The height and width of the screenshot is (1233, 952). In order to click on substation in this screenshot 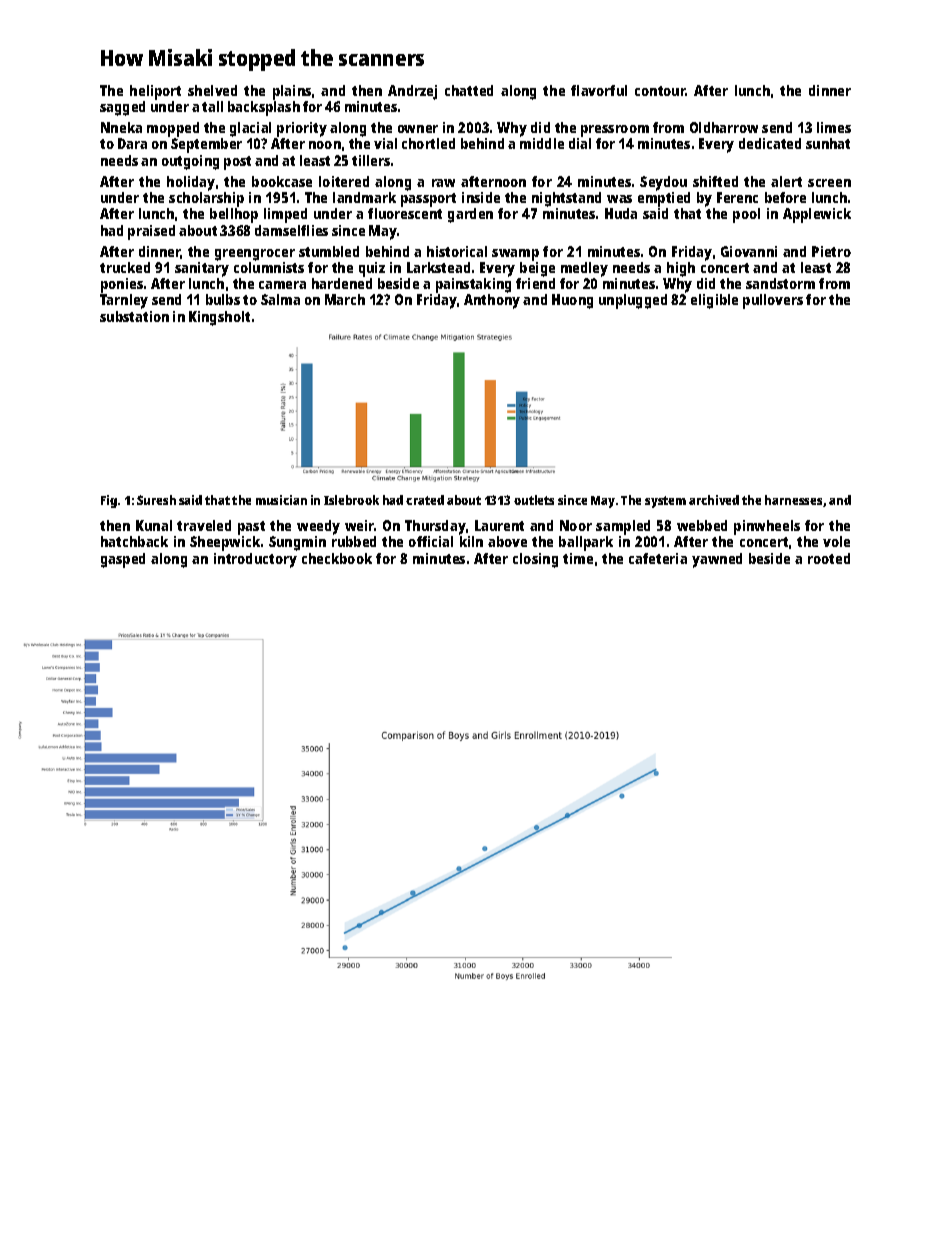, I will do `click(134, 316)`.
